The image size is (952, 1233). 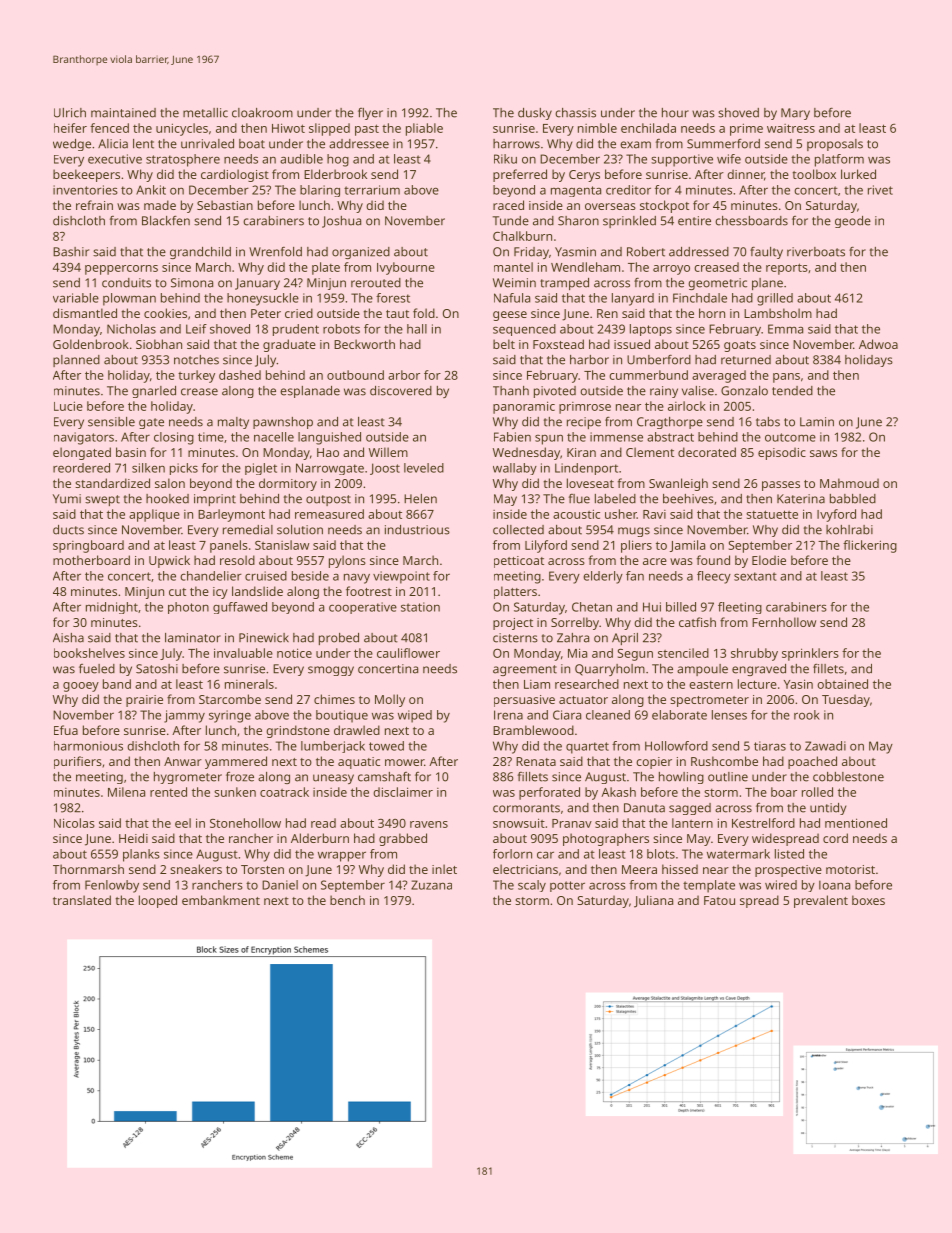 What do you see at coordinates (740, 346) in the screenshot?
I see `goats` at bounding box center [740, 346].
